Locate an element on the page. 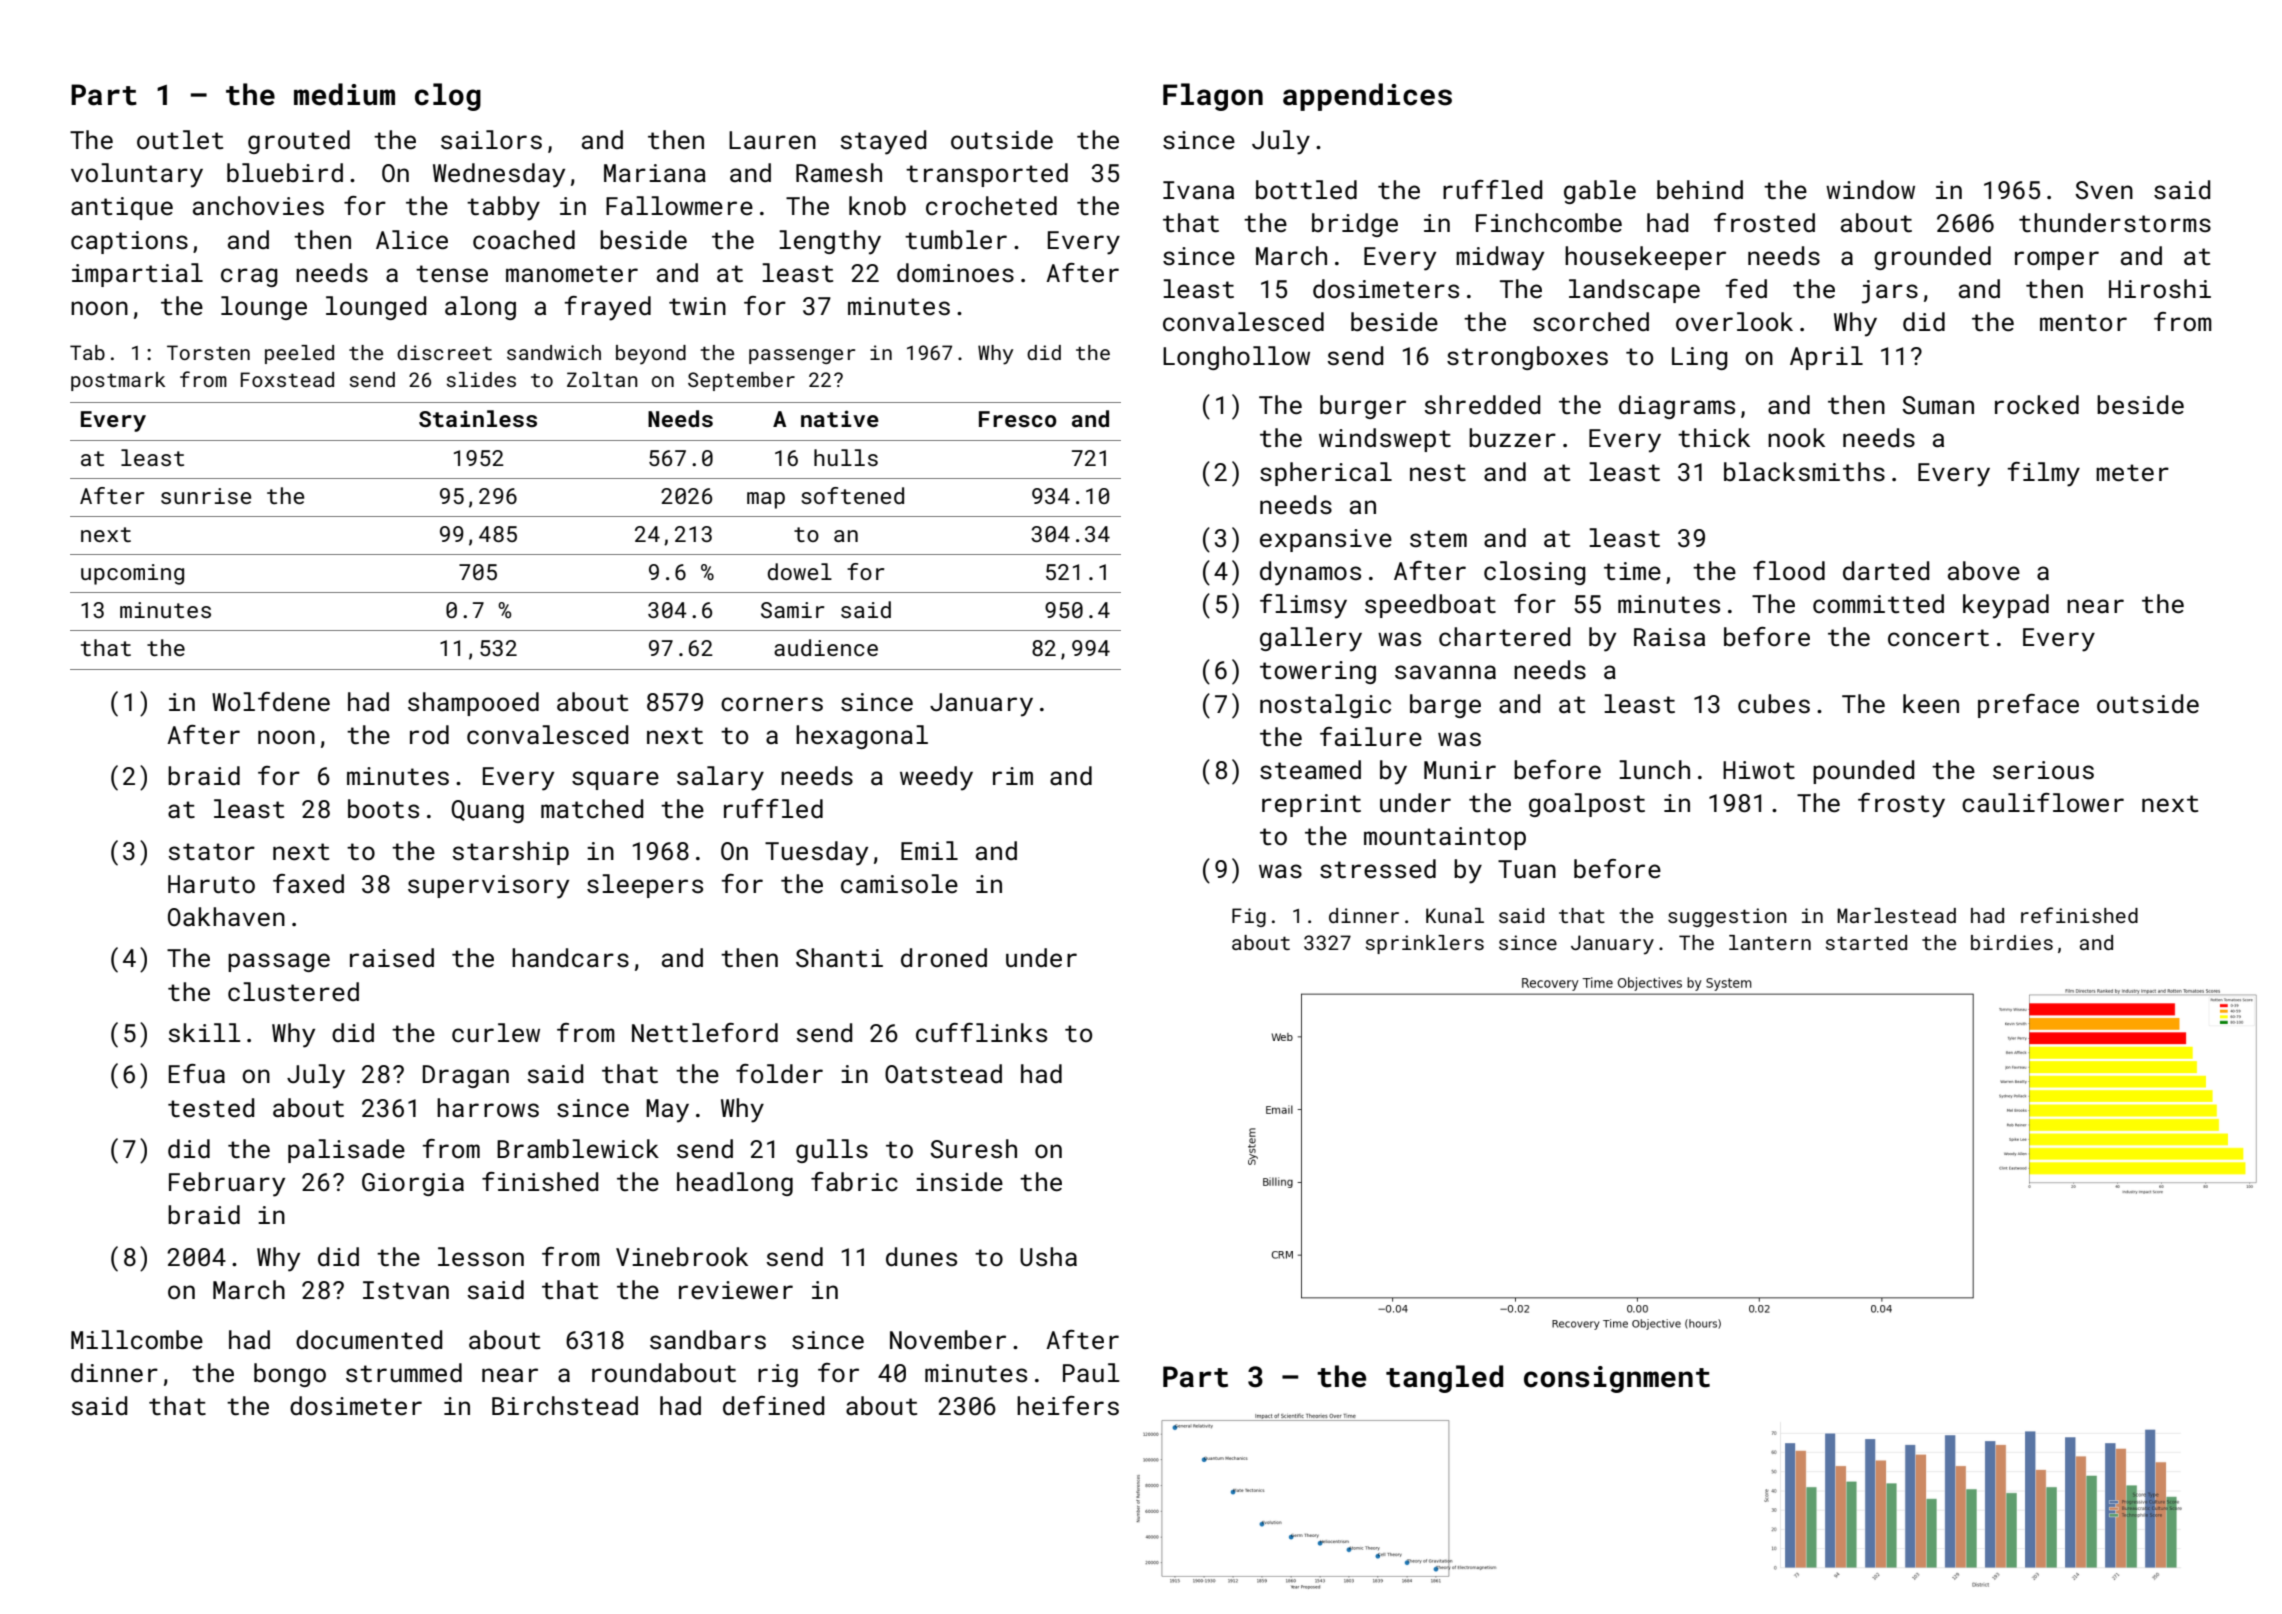  clog is located at coordinates (448, 97).
